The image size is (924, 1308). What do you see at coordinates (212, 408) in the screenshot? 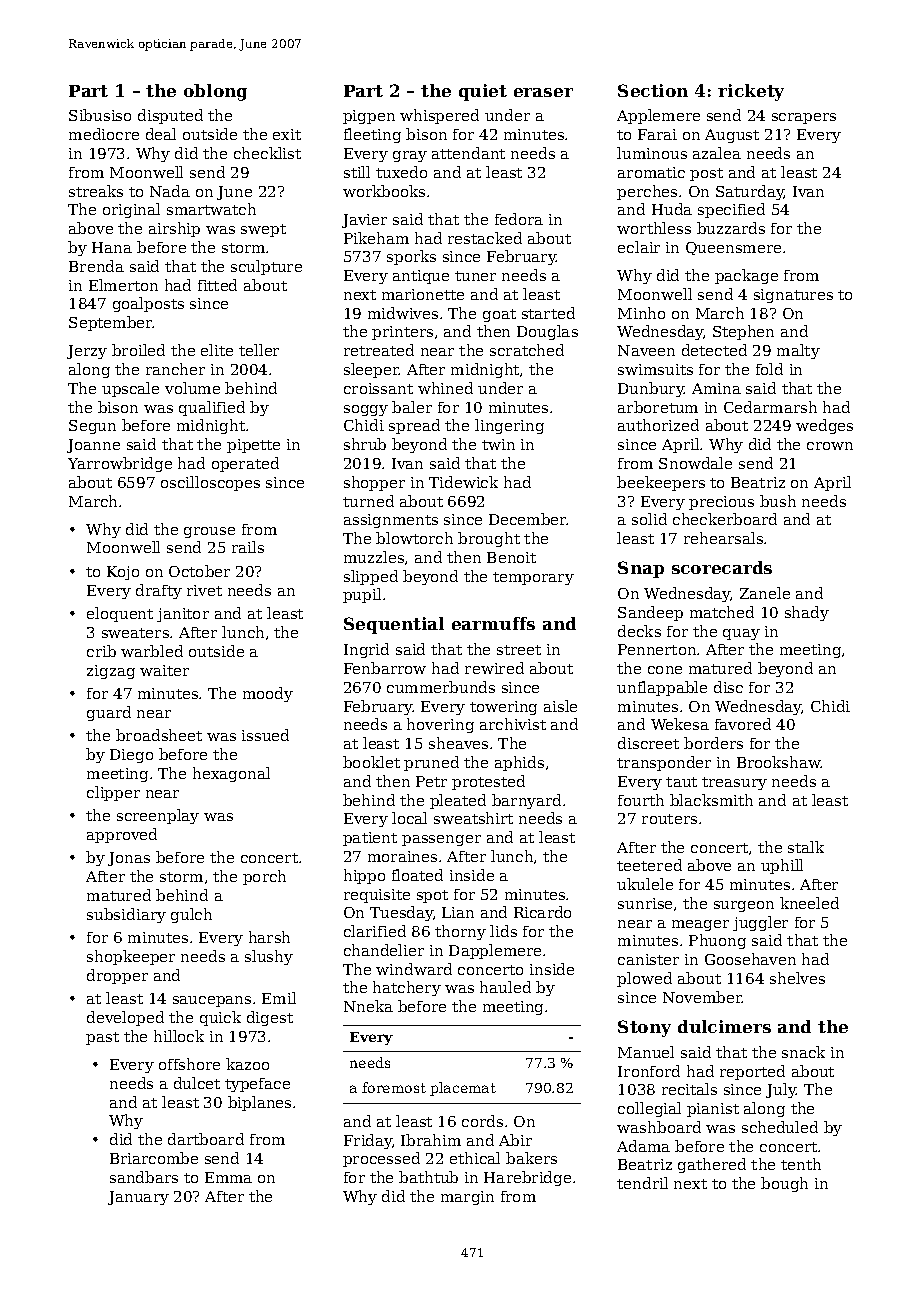
I see `qualified` at bounding box center [212, 408].
